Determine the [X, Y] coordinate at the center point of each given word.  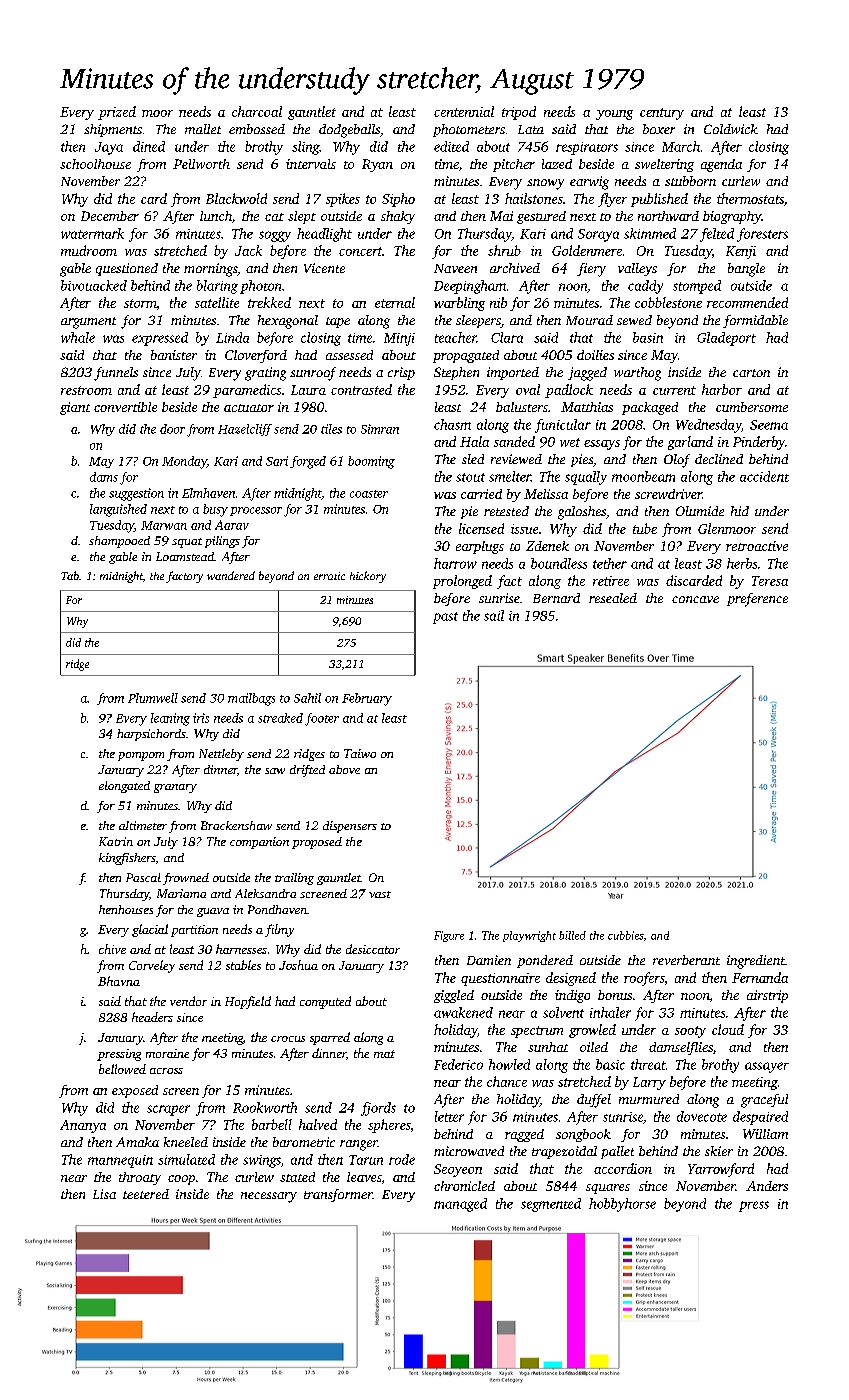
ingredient [756, 962]
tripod [519, 113]
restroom [86, 390]
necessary [269, 1197]
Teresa [770, 581]
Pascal [143, 877]
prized [117, 113]
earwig [589, 183]
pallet [617, 1152]
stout [470, 477]
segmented [551, 1205]
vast [380, 894]
